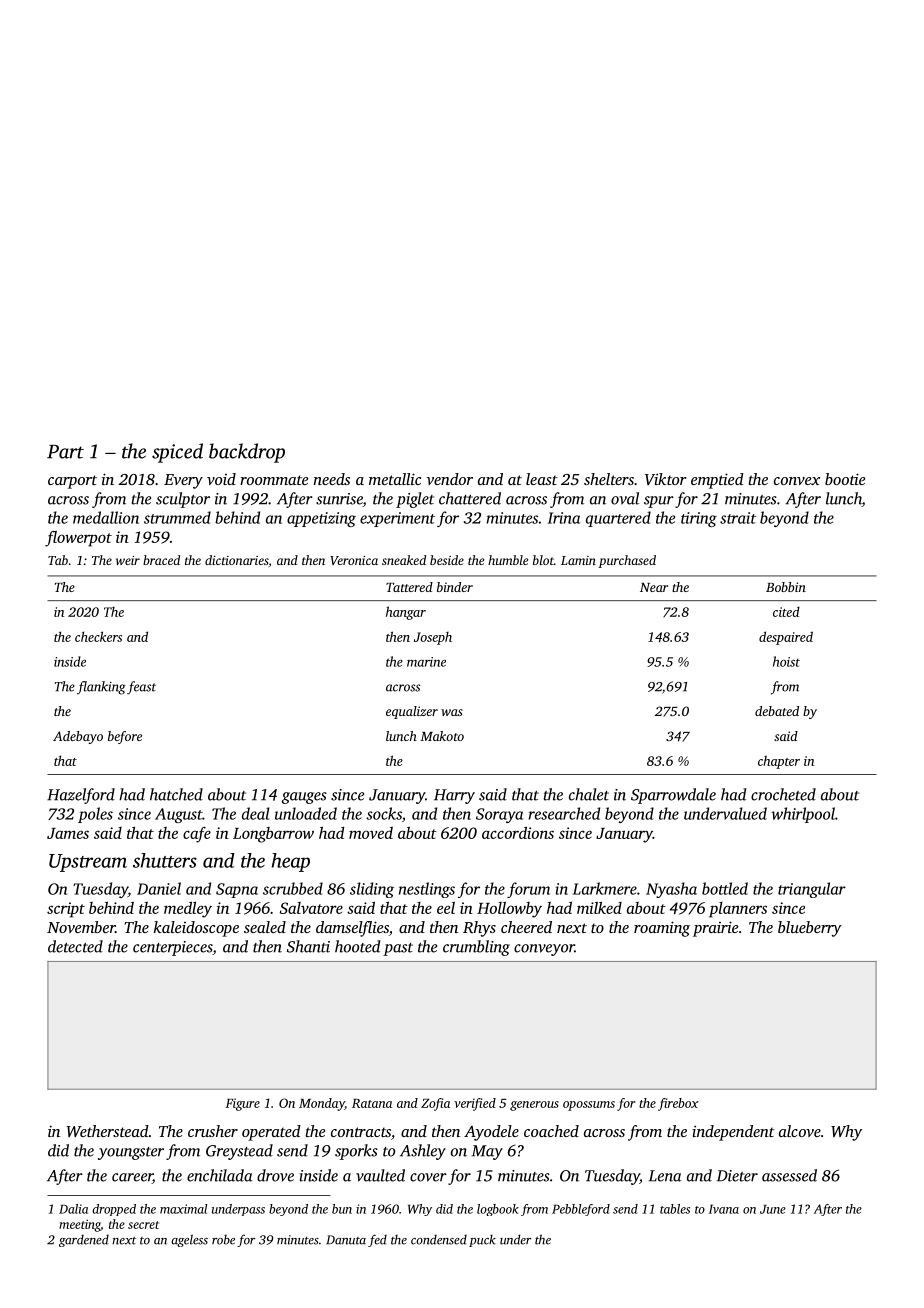  What do you see at coordinates (101, 688) in the document?
I see `flanking` at bounding box center [101, 688].
